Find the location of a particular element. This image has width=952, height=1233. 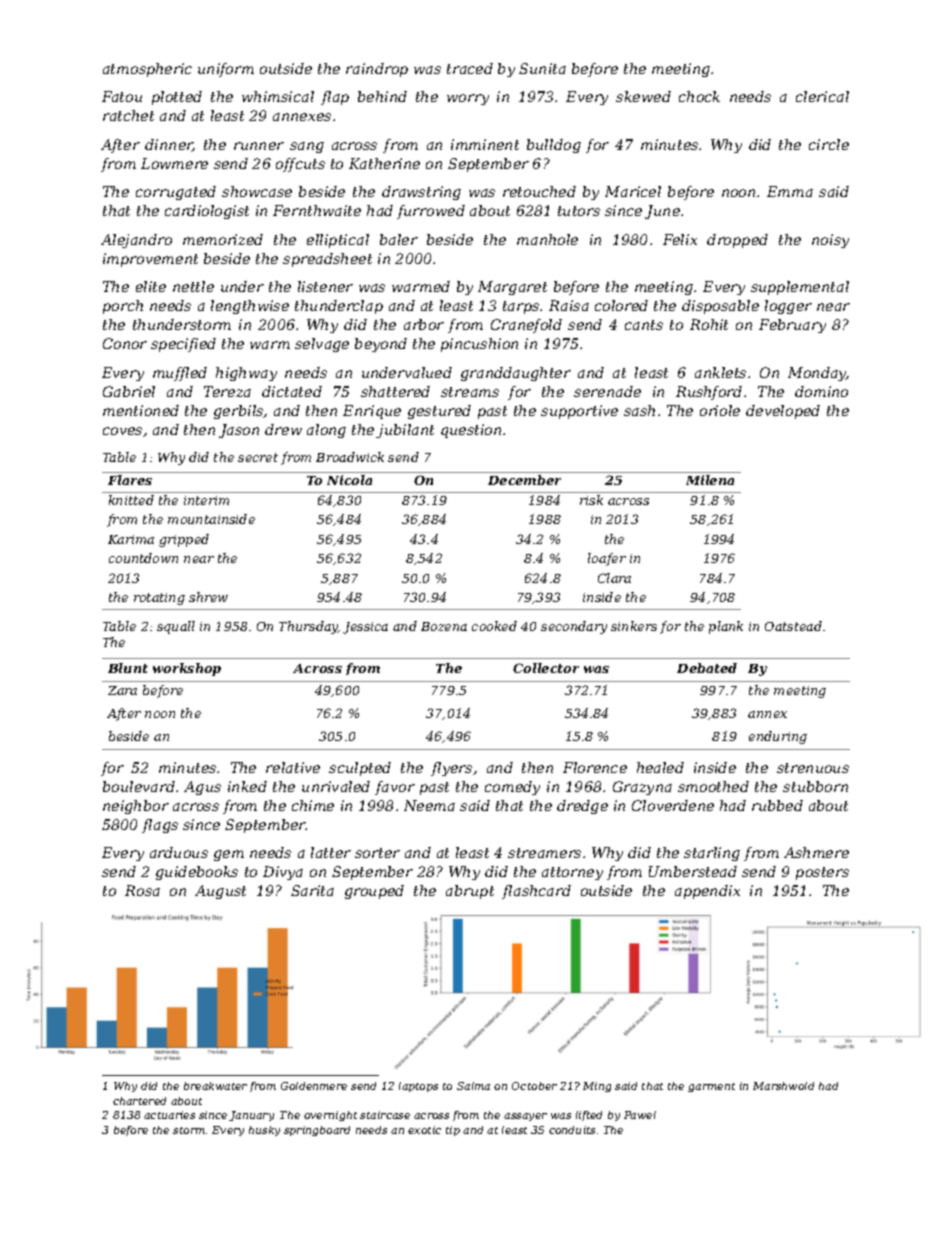

Maricel is located at coordinates (633, 191).
